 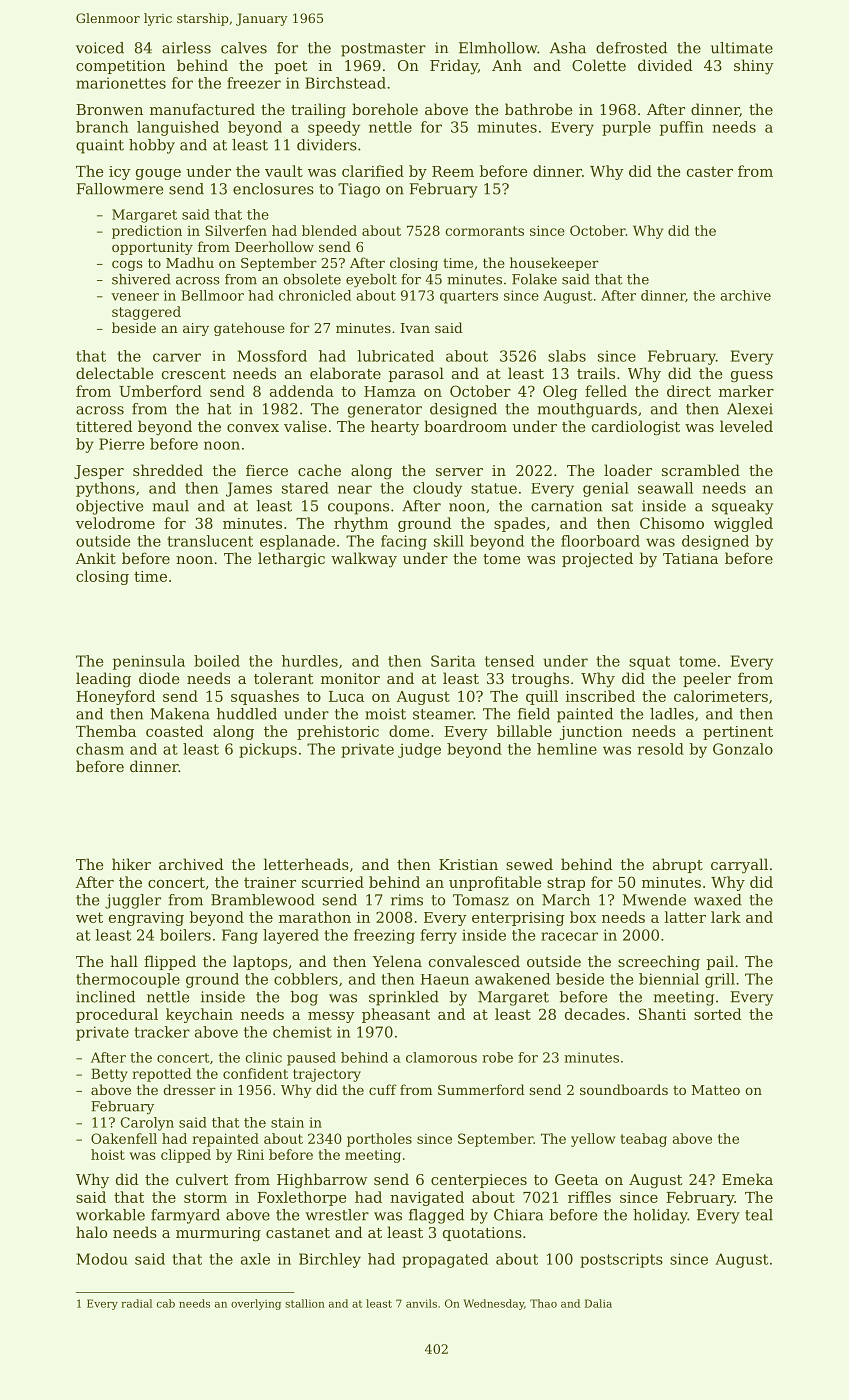 What do you see at coordinates (498, 48) in the screenshot?
I see `Elmhollow` at bounding box center [498, 48].
